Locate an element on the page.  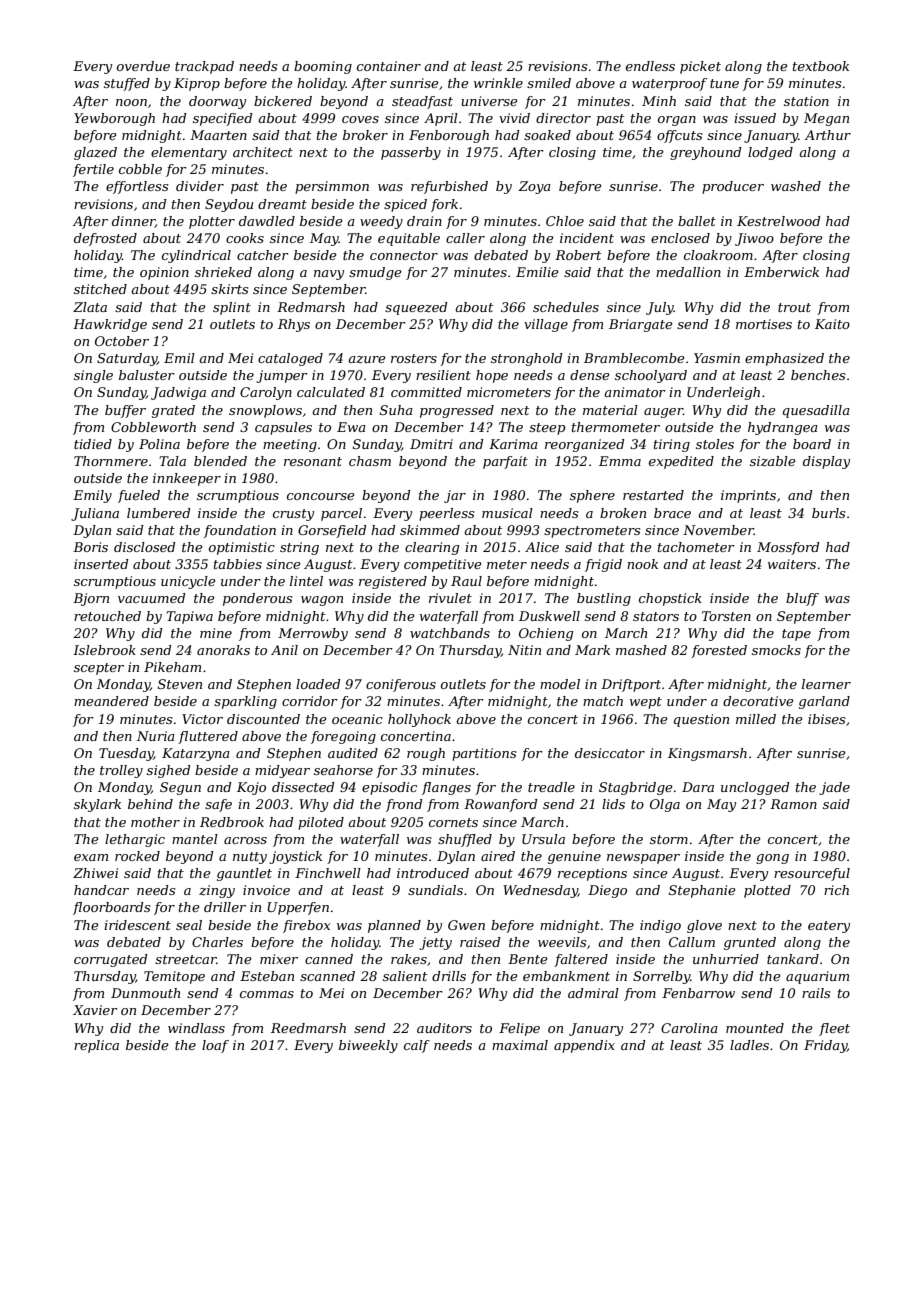
ballet is located at coordinates (697, 221).
